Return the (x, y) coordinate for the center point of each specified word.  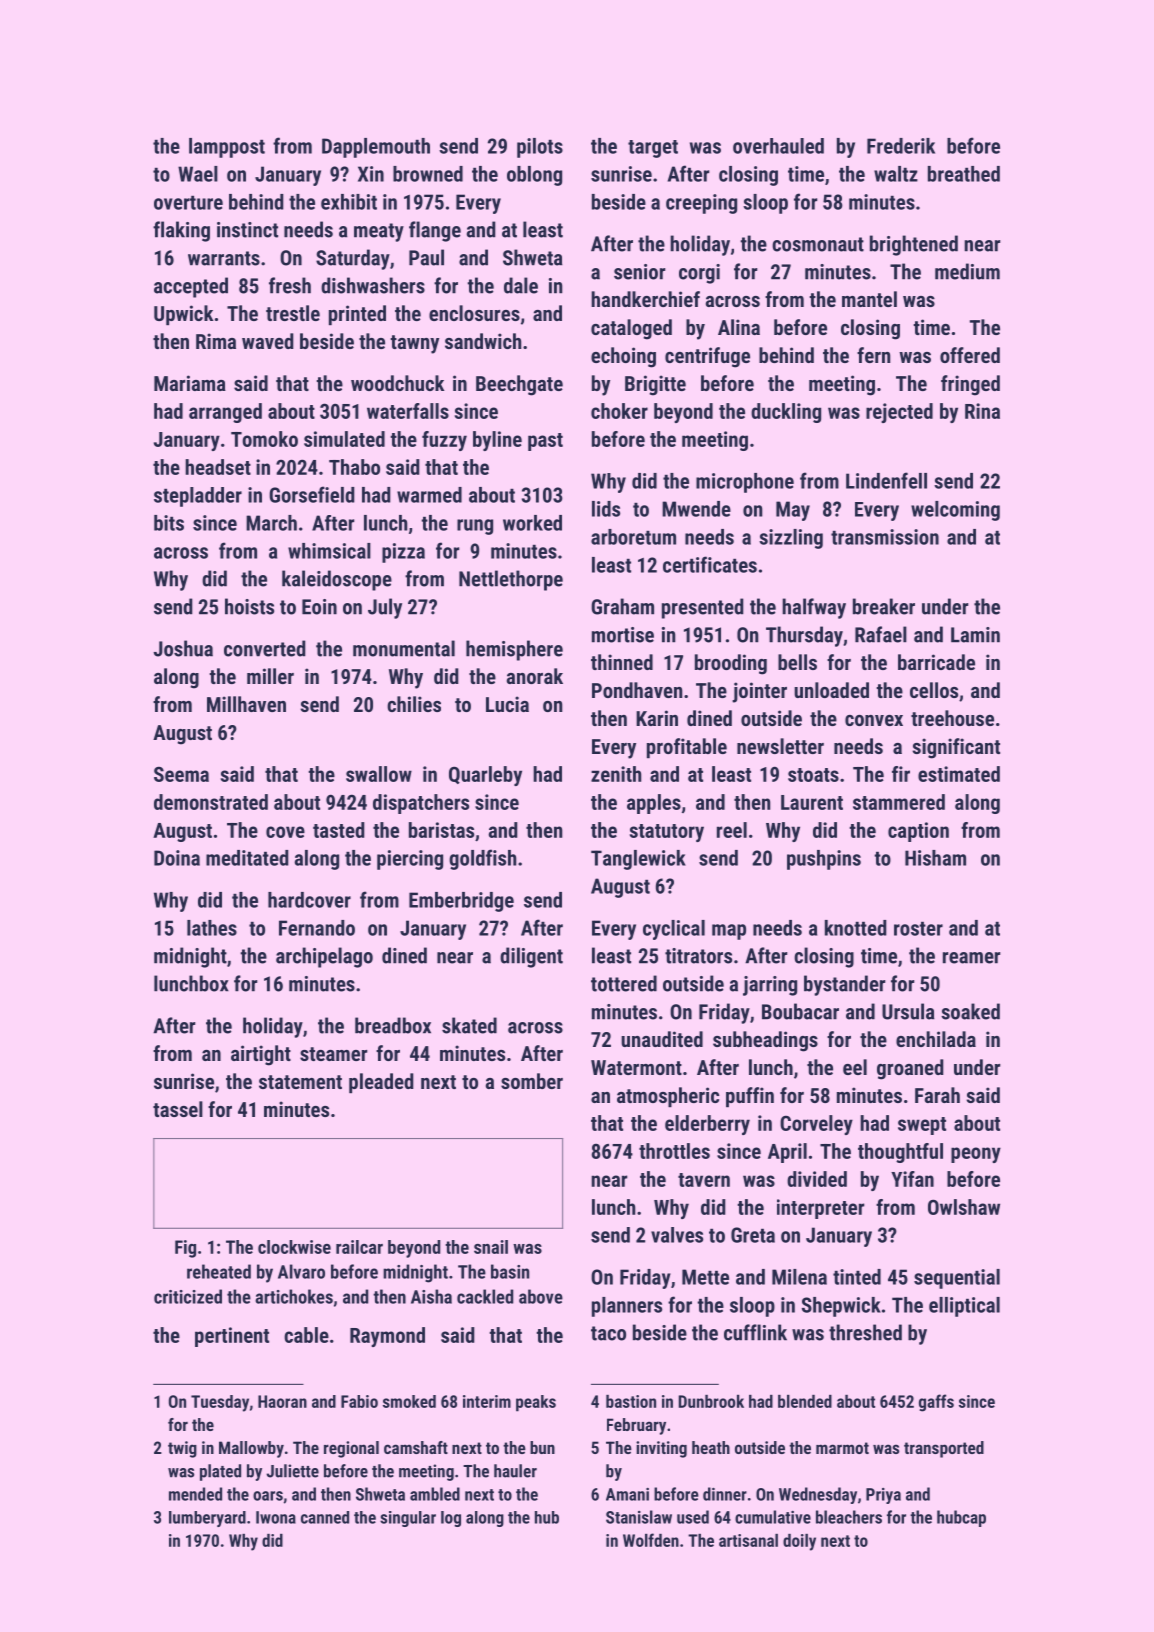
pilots (540, 148)
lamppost (227, 148)
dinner (725, 1494)
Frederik (901, 146)
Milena (799, 1277)
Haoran (282, 1401)
